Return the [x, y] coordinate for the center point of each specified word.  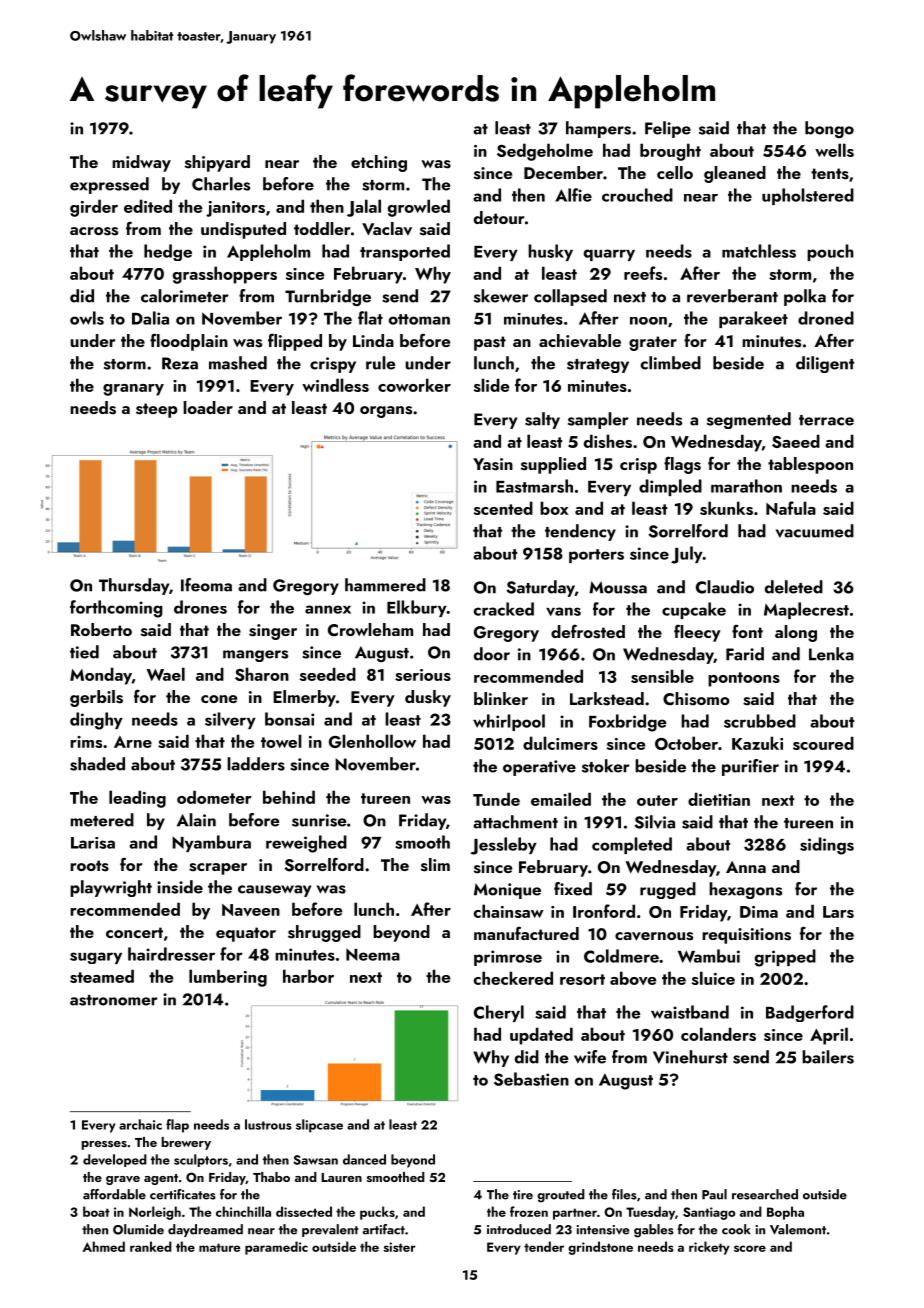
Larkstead [607, 699]
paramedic [276, 1248]
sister [400, 1247]
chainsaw [509, 911]
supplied [553, 465]
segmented [749, 420]
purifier [750, 767]
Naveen [251, 910]
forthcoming [116, 609]
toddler [322, 228]
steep [156, 410]
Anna [746, 867]
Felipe [668, 129]
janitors [235, 209]
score [750, 1248]
